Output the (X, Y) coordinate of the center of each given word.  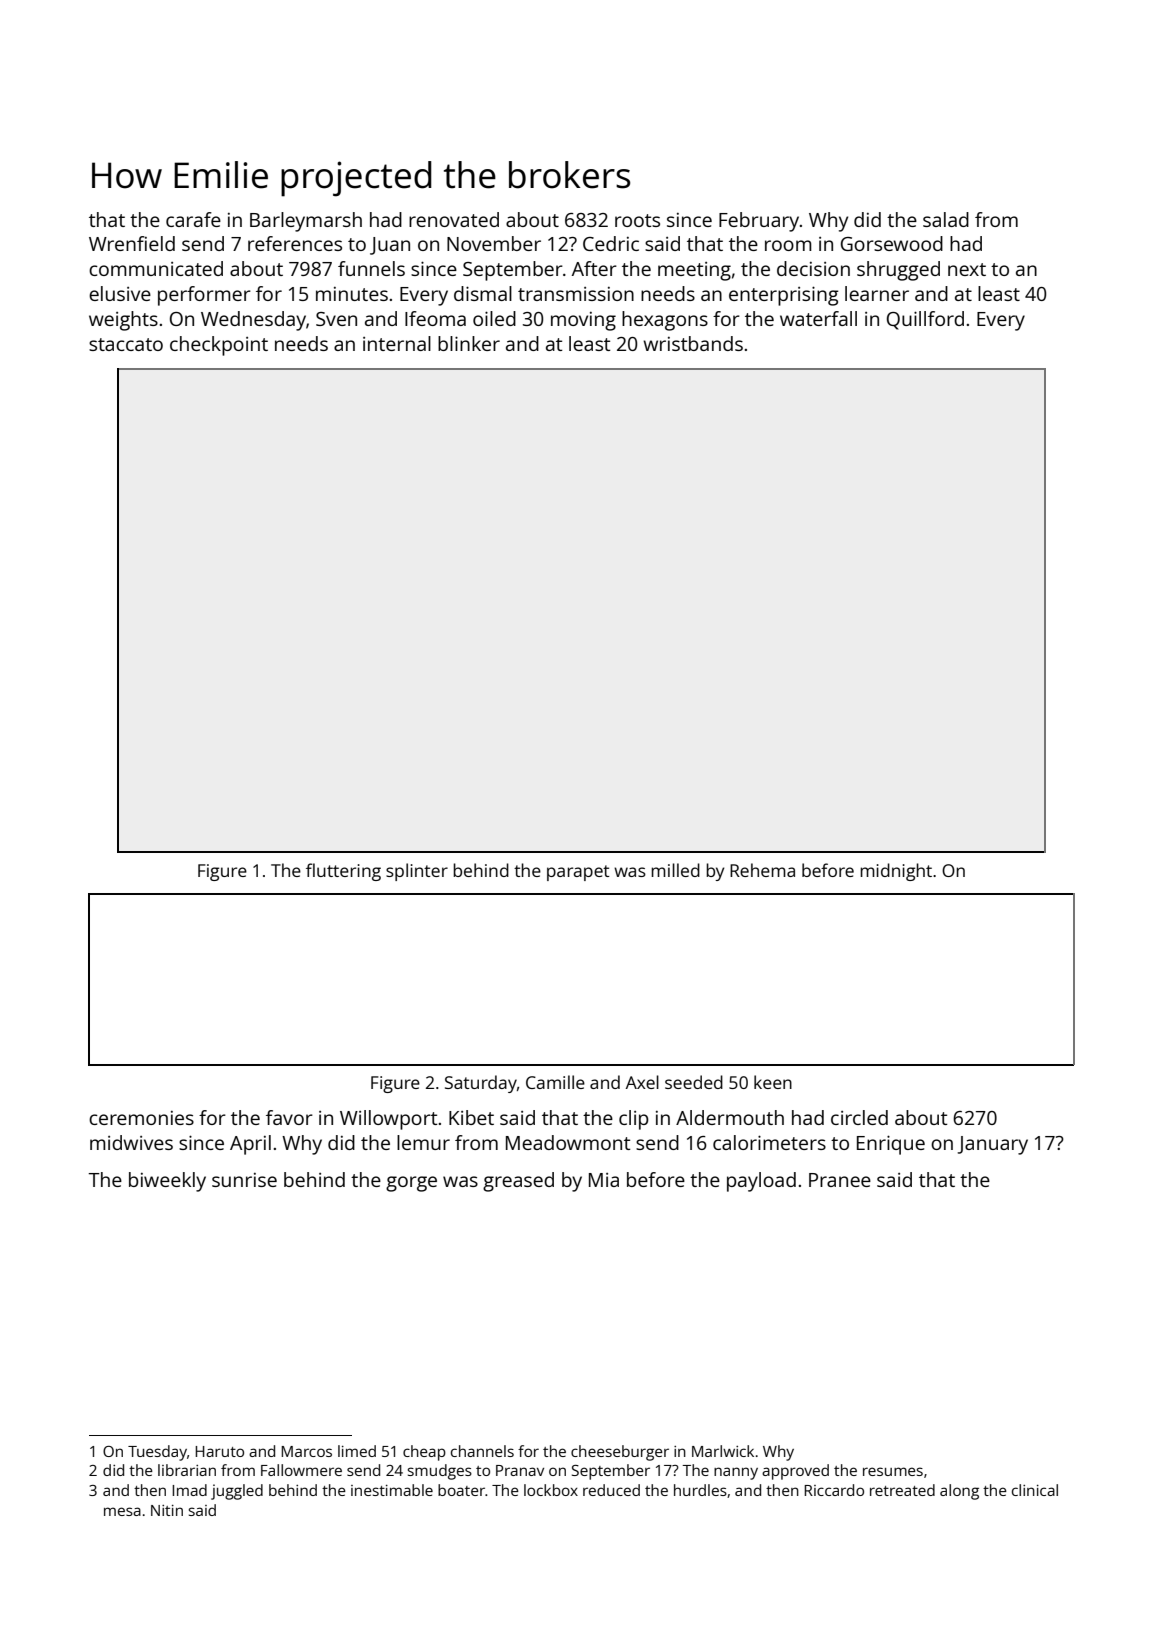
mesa (122, 1511)
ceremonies (141, 1118)
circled (859, 1117)
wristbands (693, 343)
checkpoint (219, 346)
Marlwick (723, 1451)
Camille (555, 1082)
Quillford (925, 320)
